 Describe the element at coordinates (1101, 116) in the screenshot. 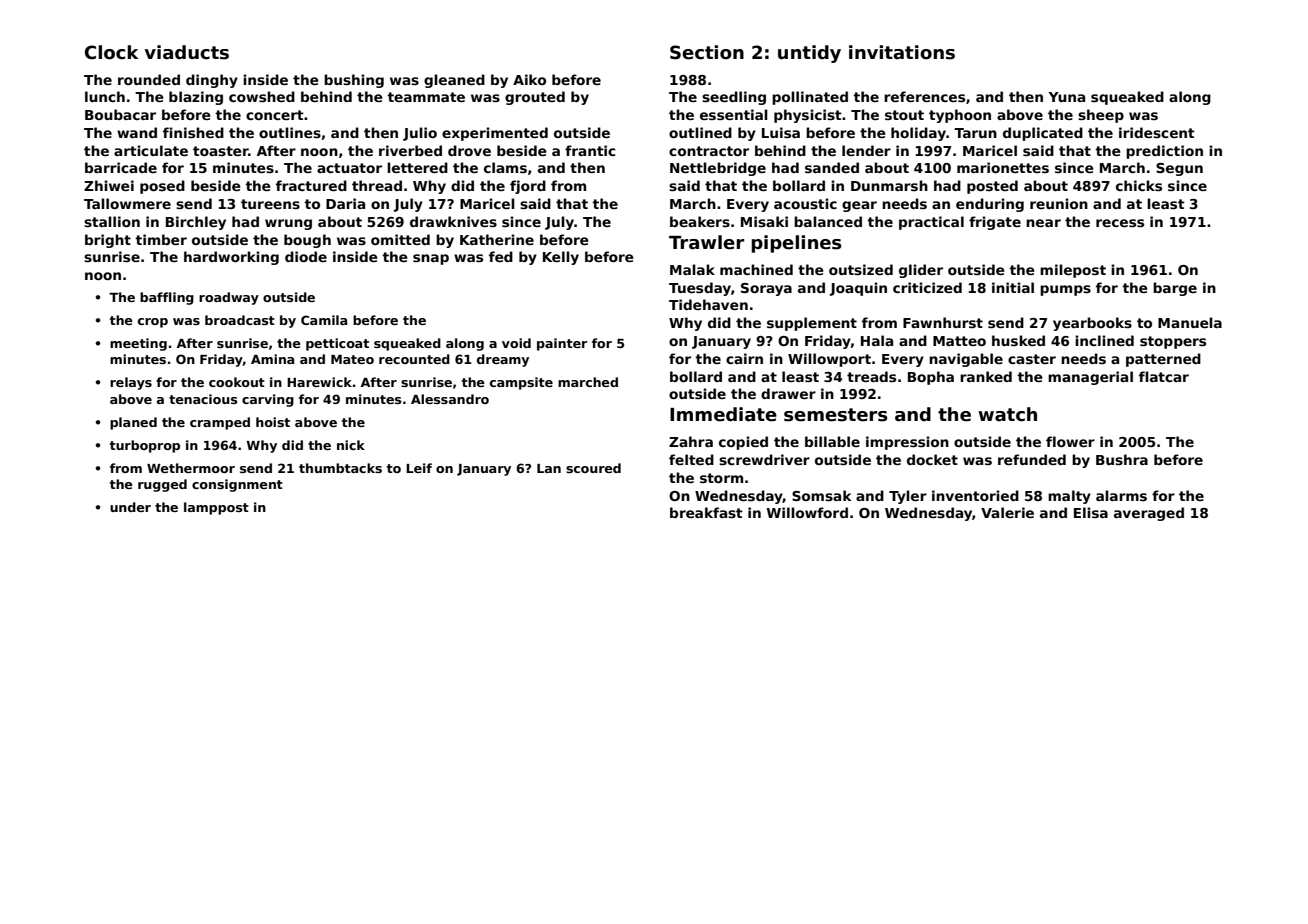

I see `sheep` at that location.
